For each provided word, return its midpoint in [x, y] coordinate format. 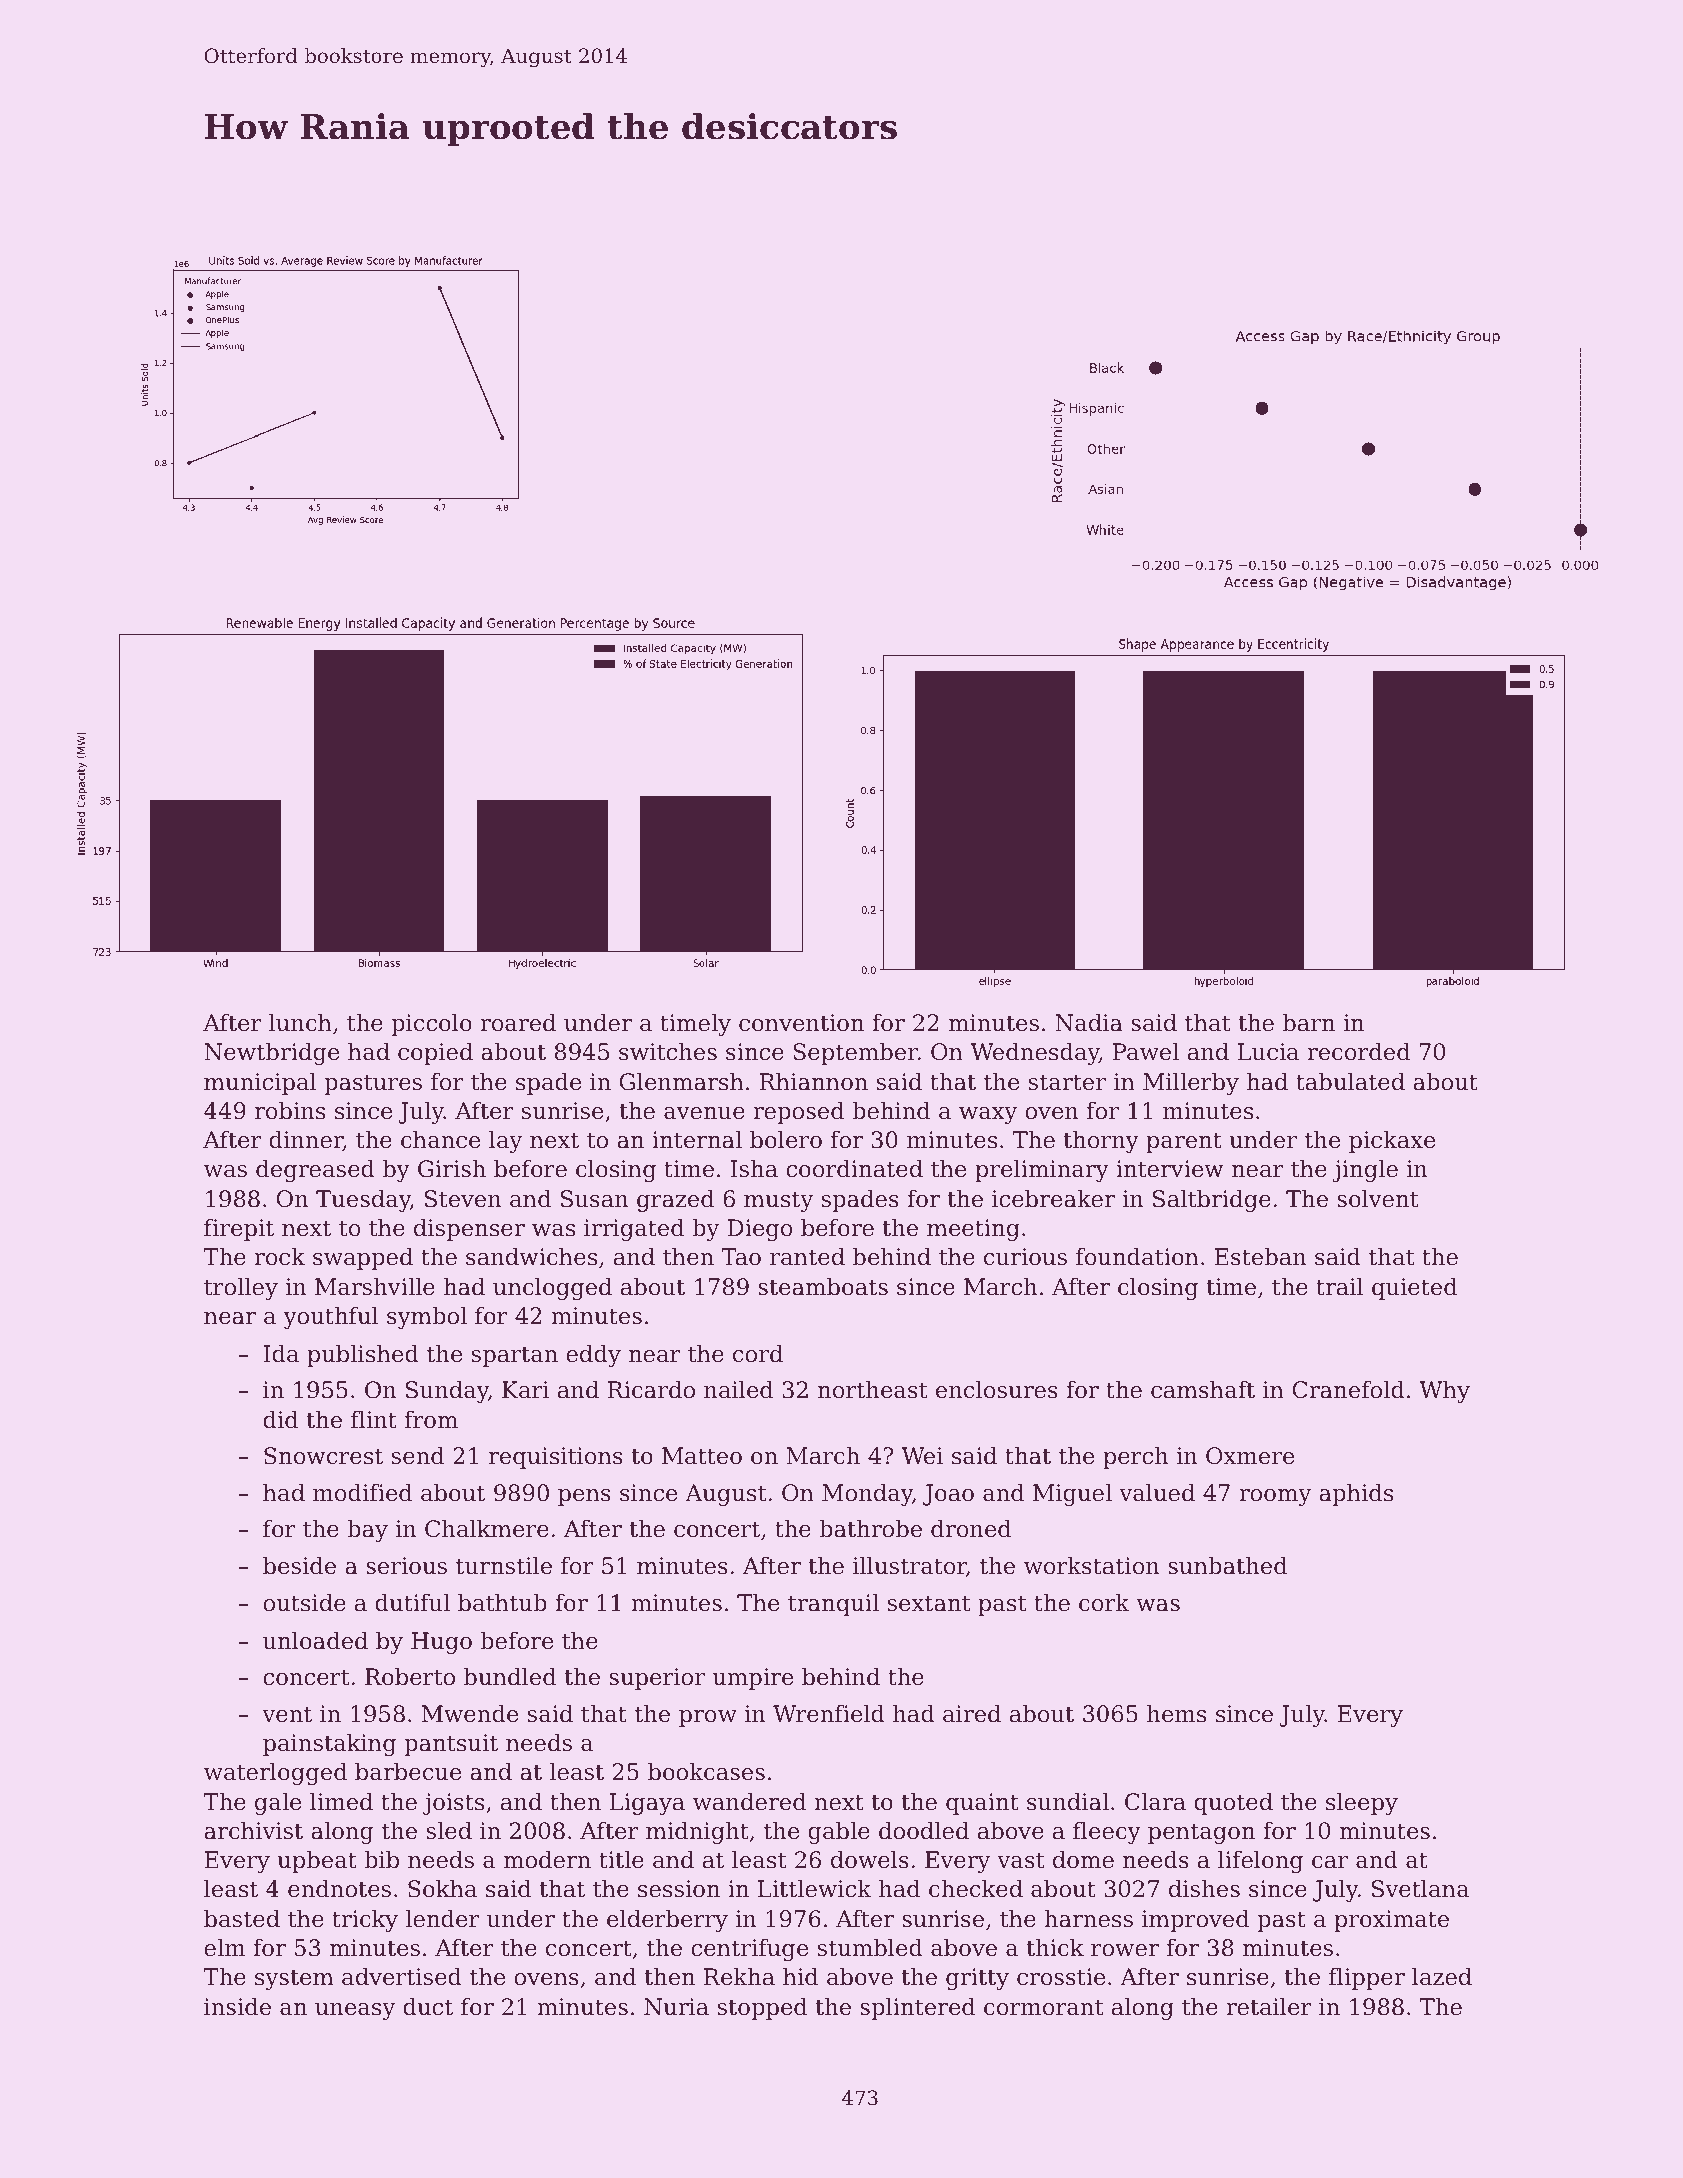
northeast [873, 1390]
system [294, 1979]
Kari [525, 1390]
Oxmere [1250, 1456]
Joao [948, 1495]
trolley [241, 1289]
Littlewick [814, 1889]
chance [440, 1140]
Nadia [1089, 1023]
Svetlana [1420, 1889]
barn [1309, 1023]
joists [453, 1804]
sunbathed [1227, 1566]
